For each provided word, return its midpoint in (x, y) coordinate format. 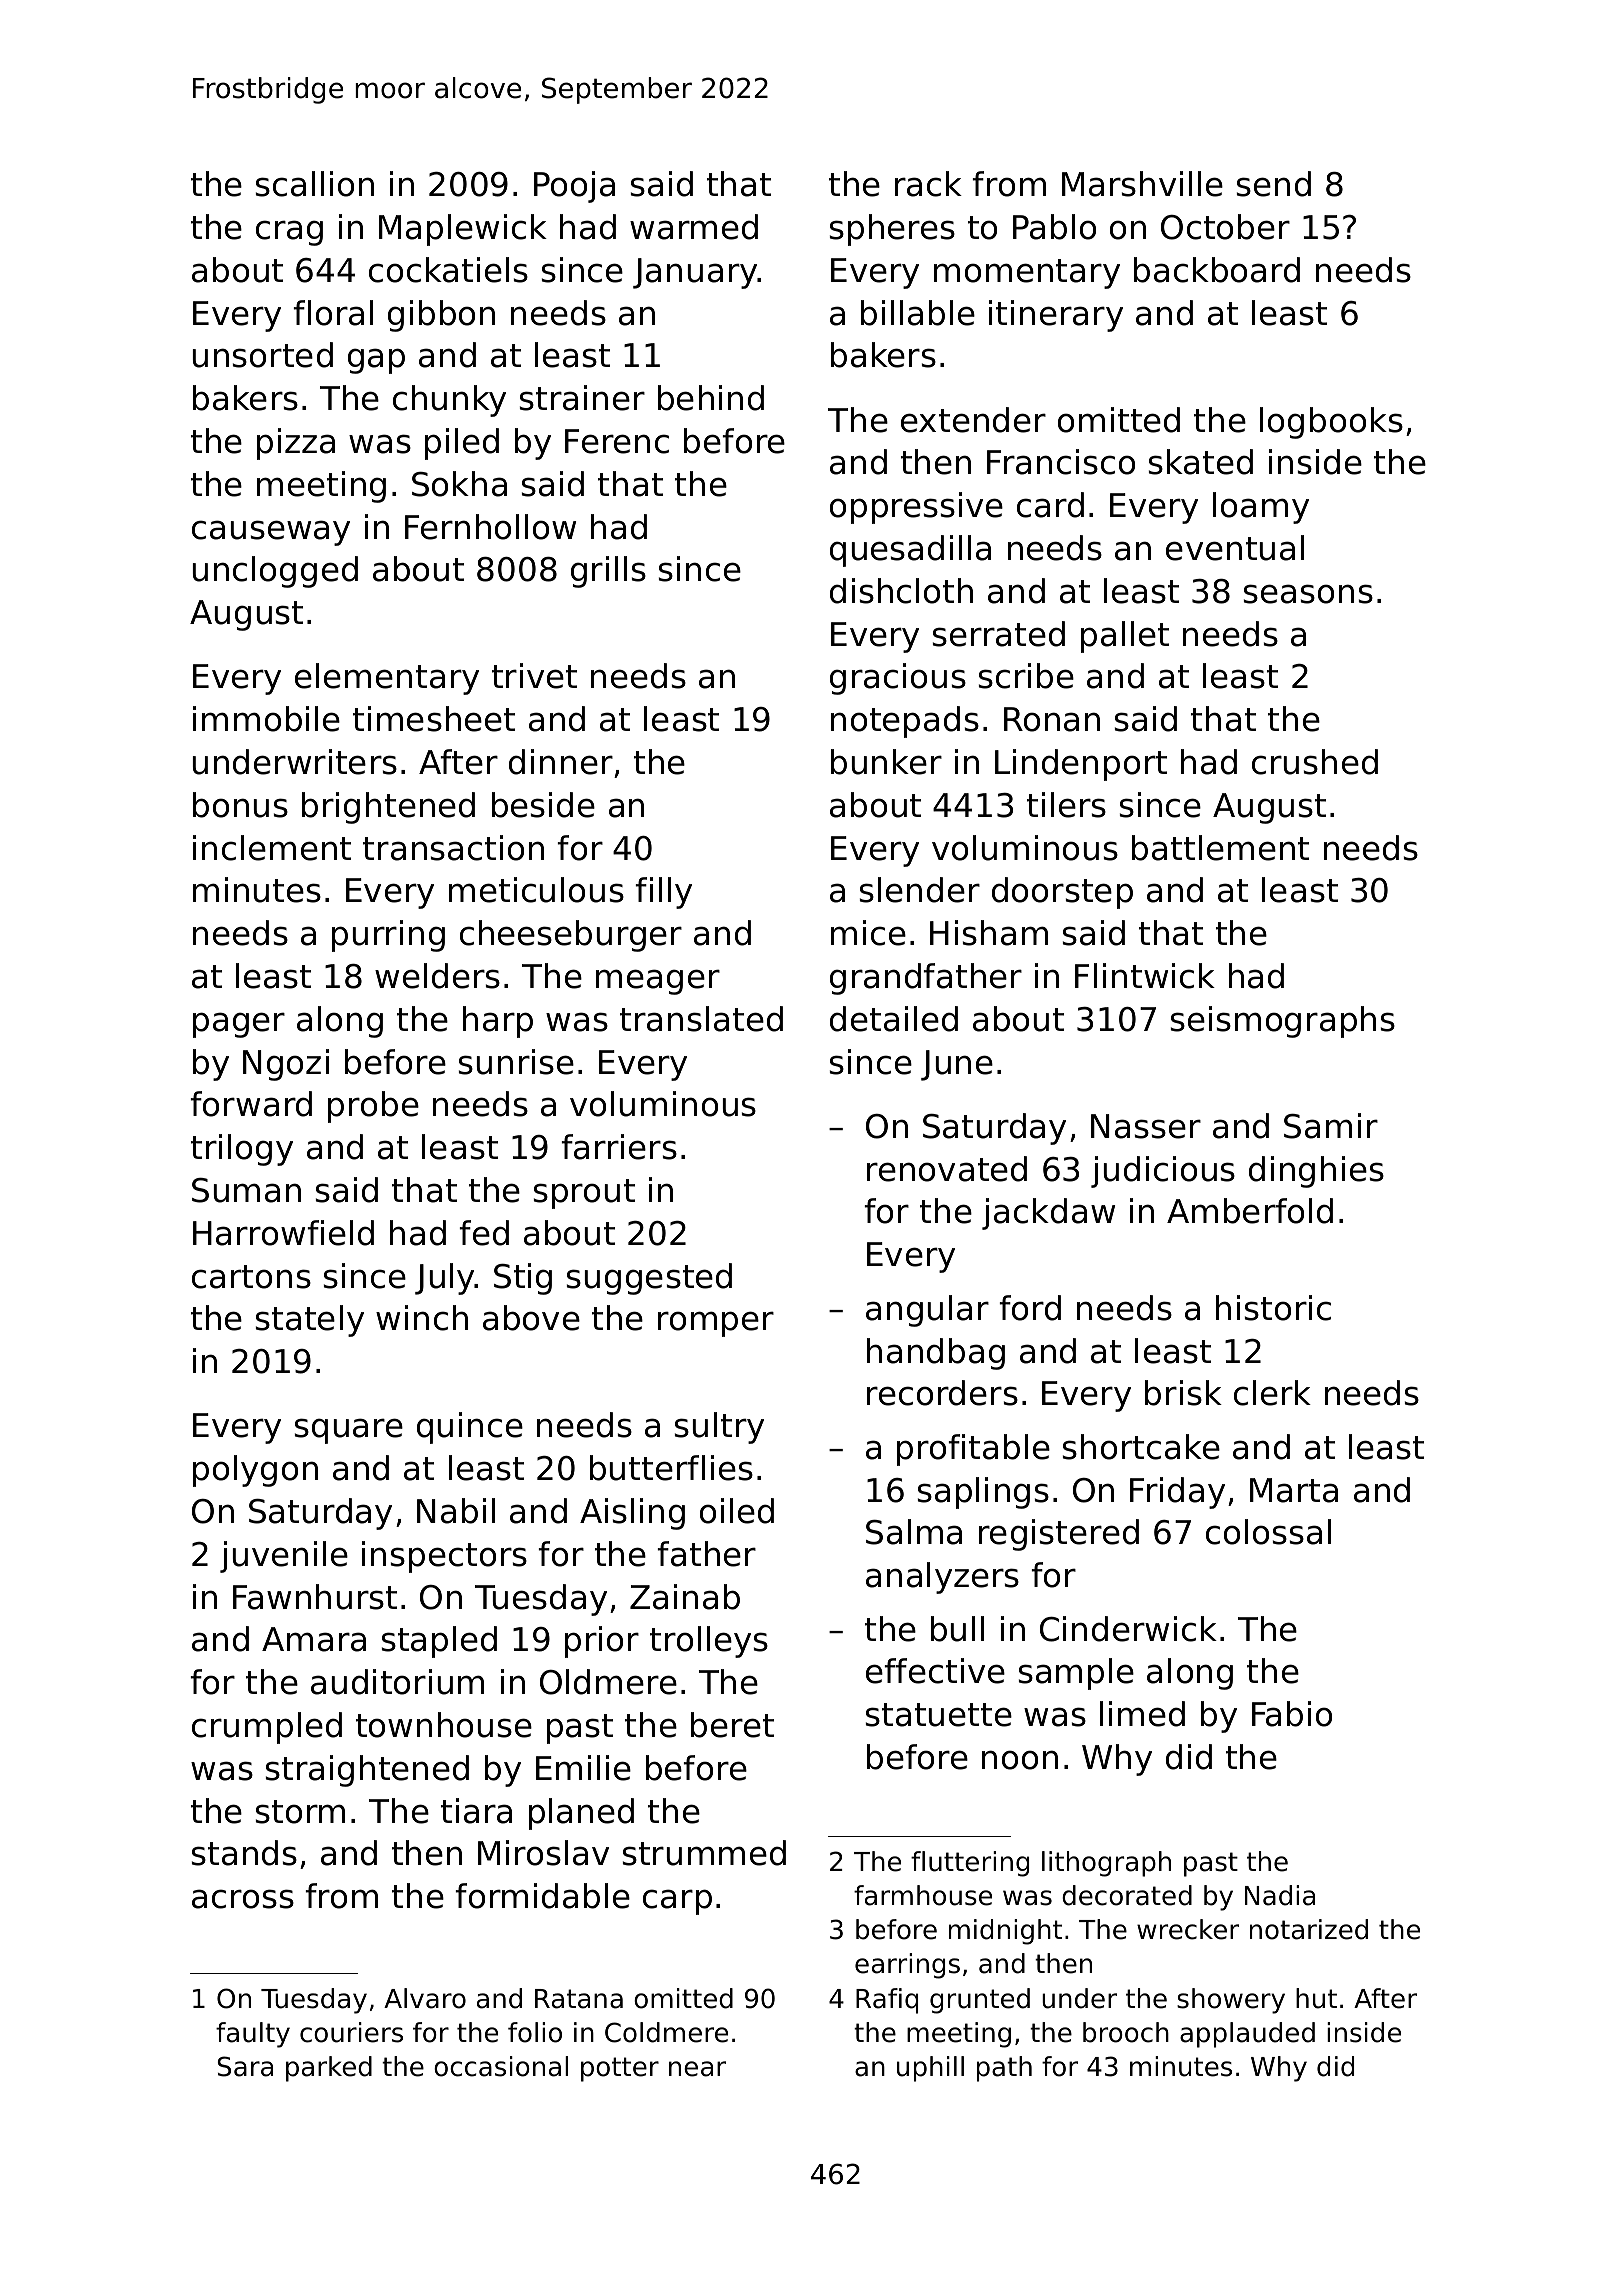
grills (608, 572)
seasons (1308, 594)
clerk (1272, 1393)
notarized (1309, 1929)
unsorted (263, 355)
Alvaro (425, 1998)
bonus (240, 805)
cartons (251, 1277)
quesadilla (910, 551)
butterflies (671, 1468)
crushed (1315, 762)
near (697, 2069)
